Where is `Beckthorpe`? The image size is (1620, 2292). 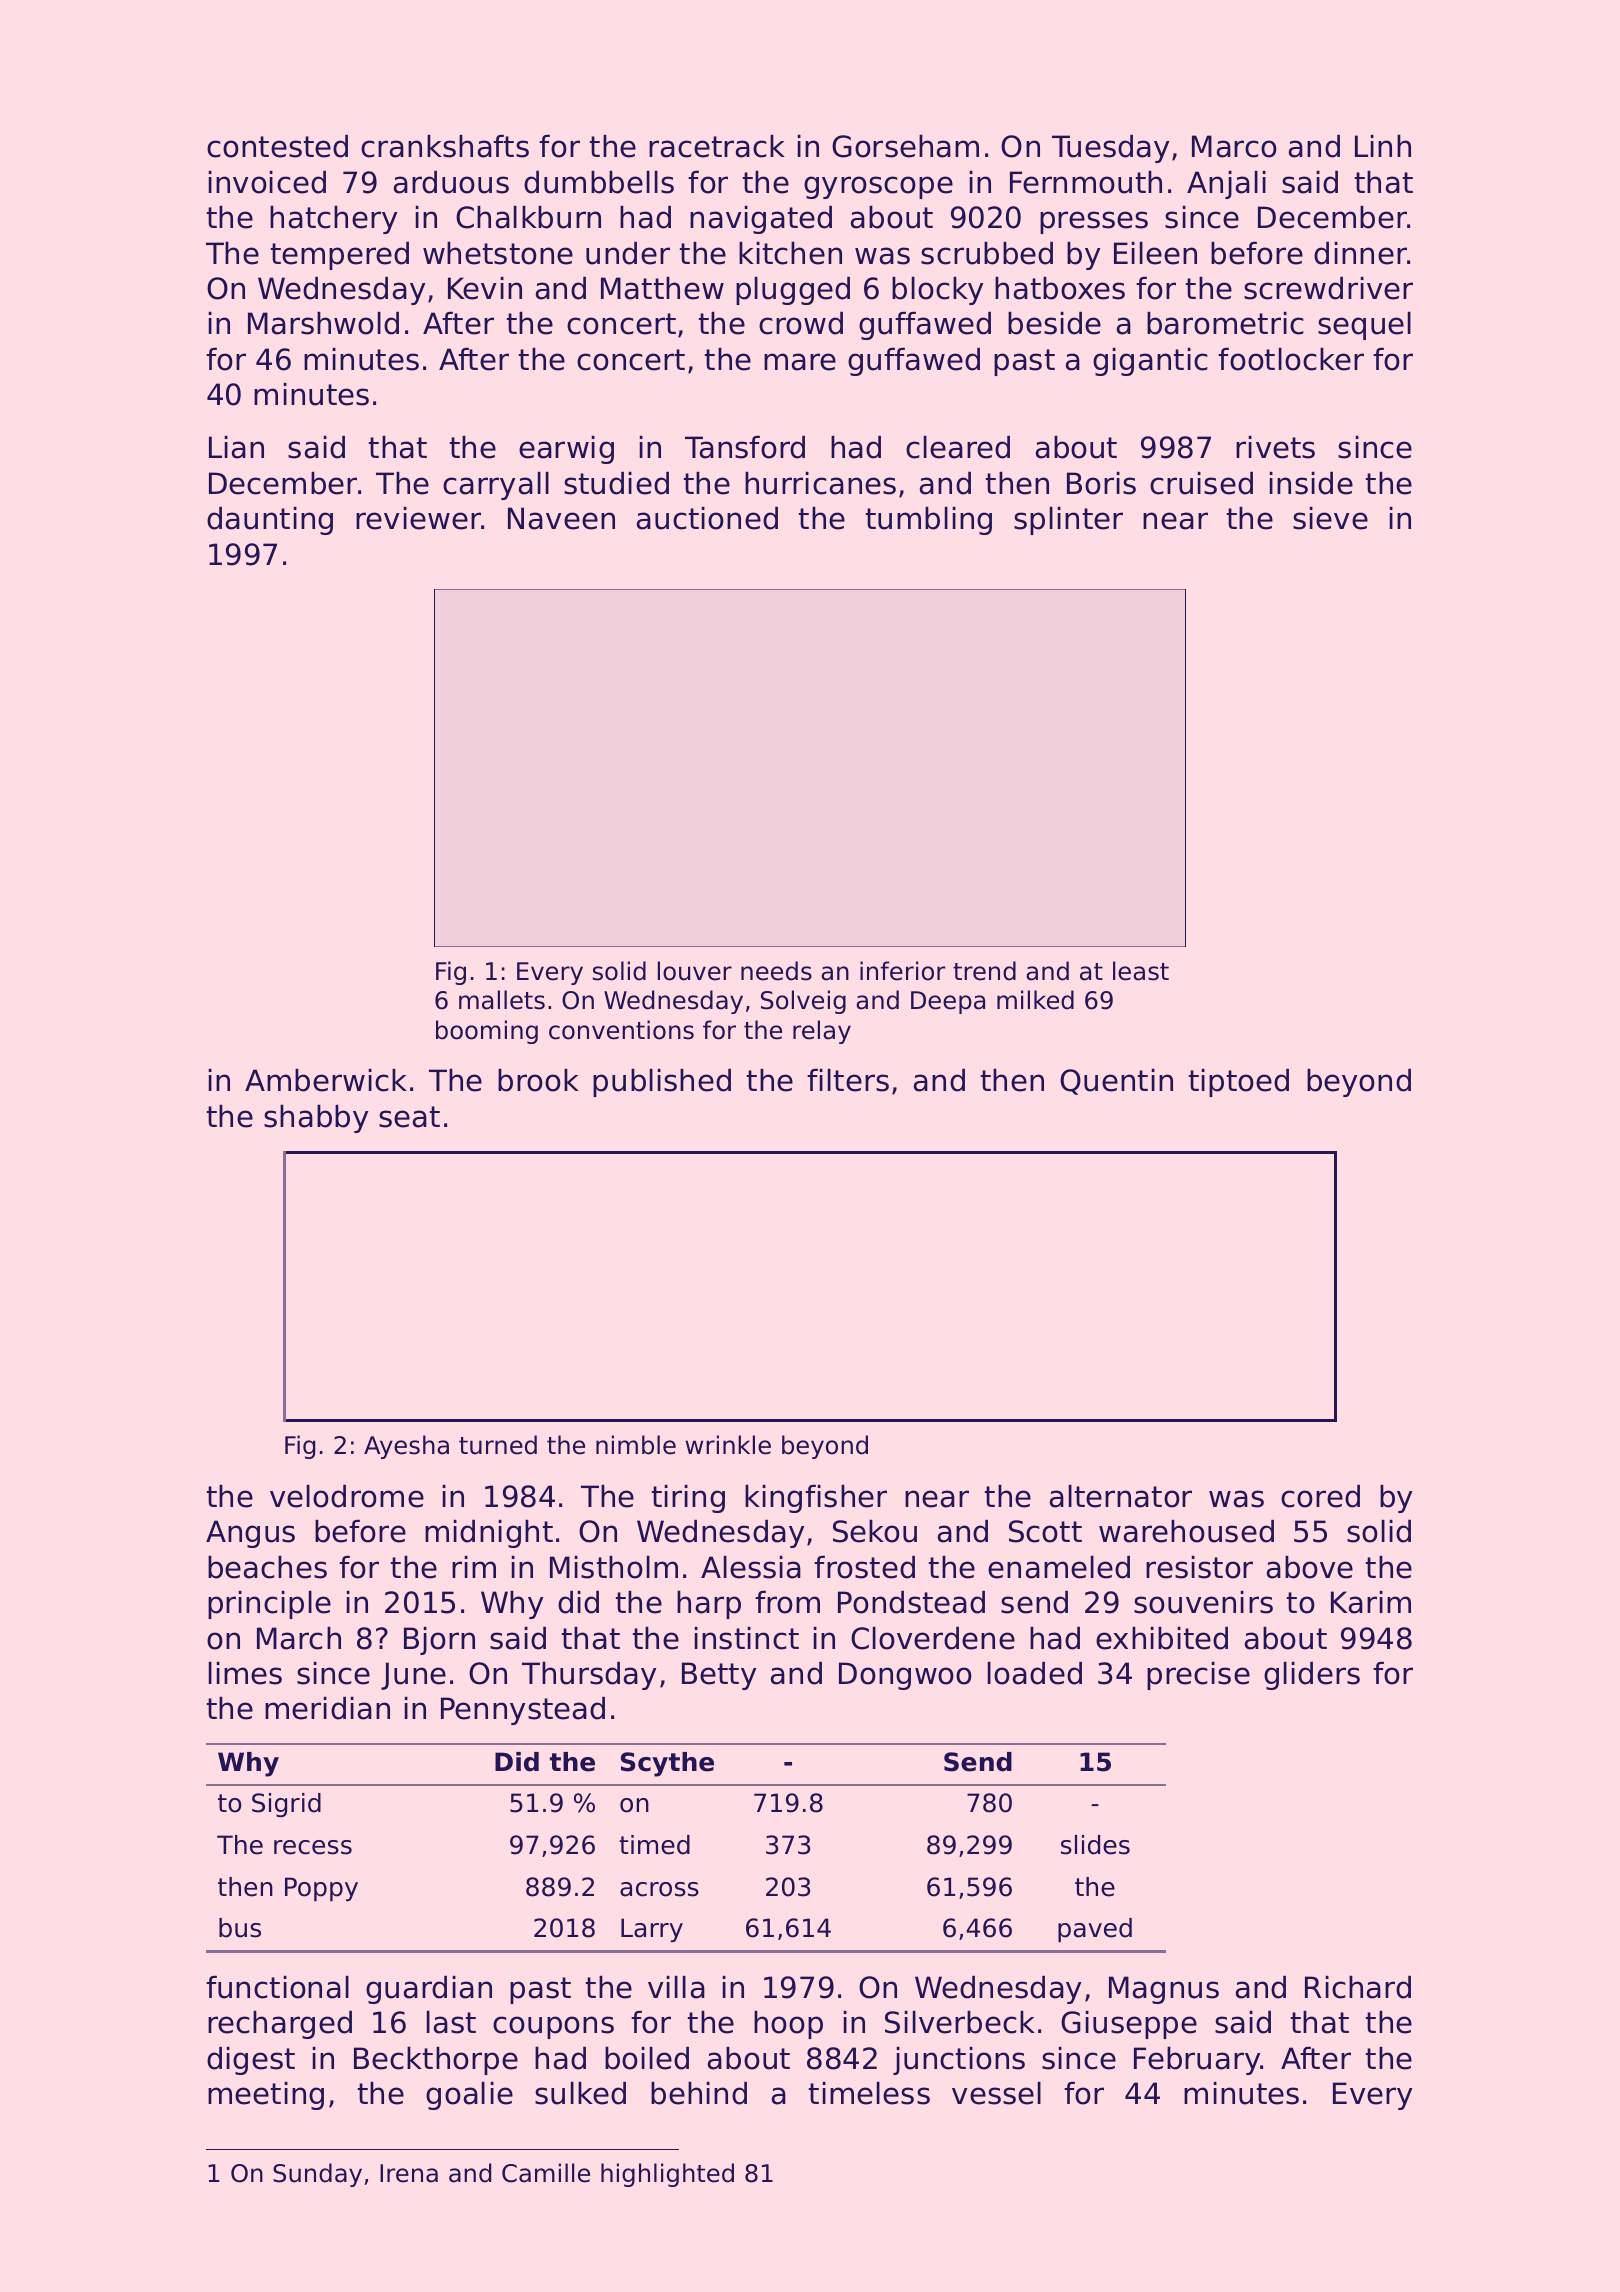 Beckthorpe is located at coordinates (436, 2061).
